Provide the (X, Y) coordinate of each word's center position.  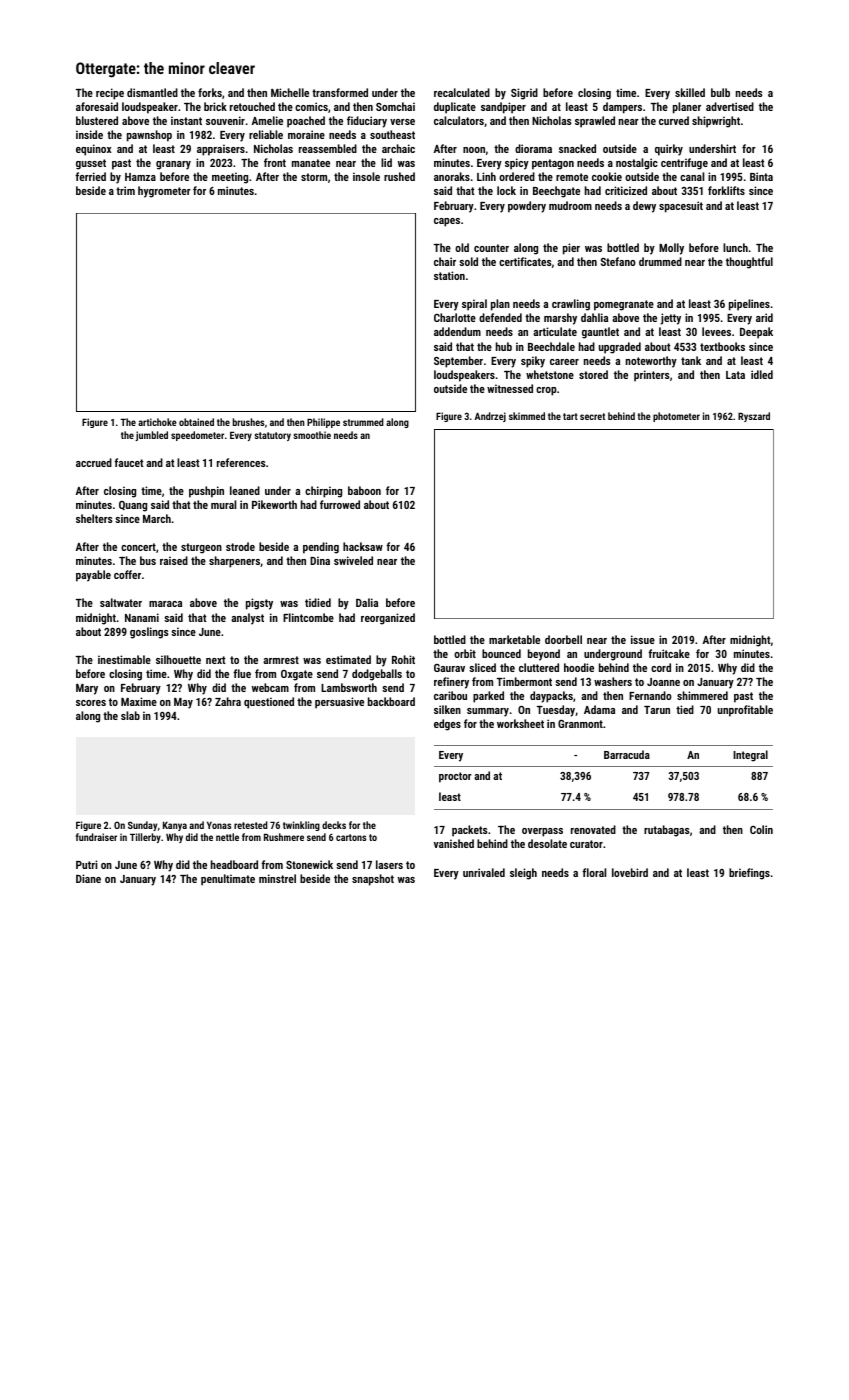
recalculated (462, 92)
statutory (272, 436)
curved (674, 120)
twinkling (301, 826)
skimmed (527, 416)
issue (643, 639)
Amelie (267, 120)
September (458, 362)
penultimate (228, 880)
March (157, 518)
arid (764, 317)
